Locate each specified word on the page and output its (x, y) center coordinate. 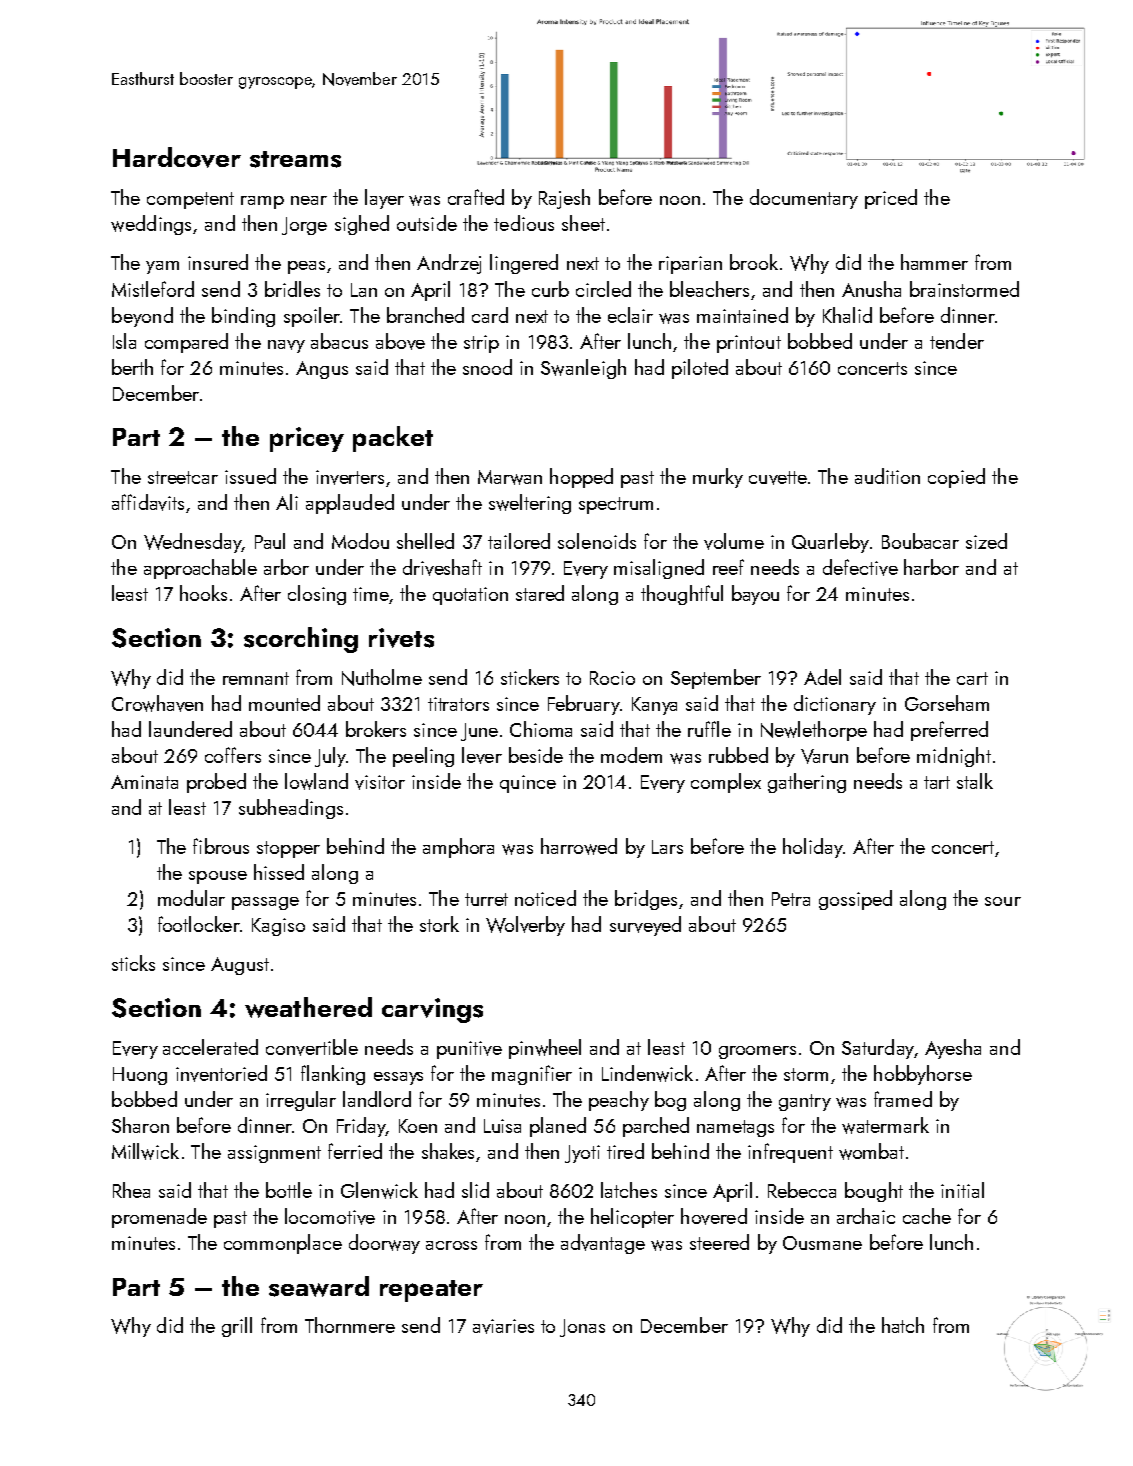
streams (295, 159)
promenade (159, 1218)
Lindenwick (647, 1073)
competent (190, 200)
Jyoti (582, 1154)
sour (1003, 901)
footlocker (199, 924)
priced (891, 199)
